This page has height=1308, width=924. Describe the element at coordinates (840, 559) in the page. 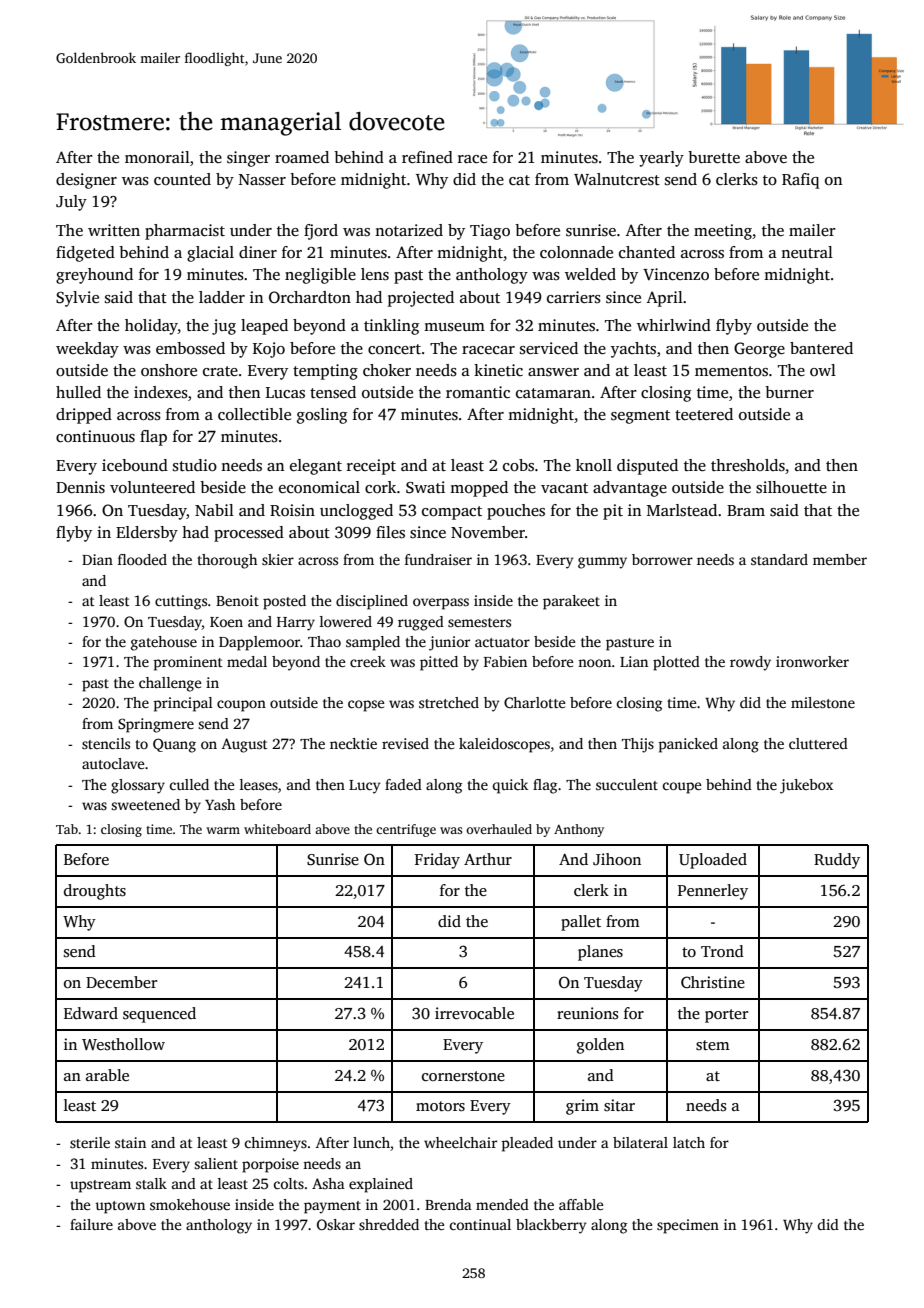

I see `member` at that location.
